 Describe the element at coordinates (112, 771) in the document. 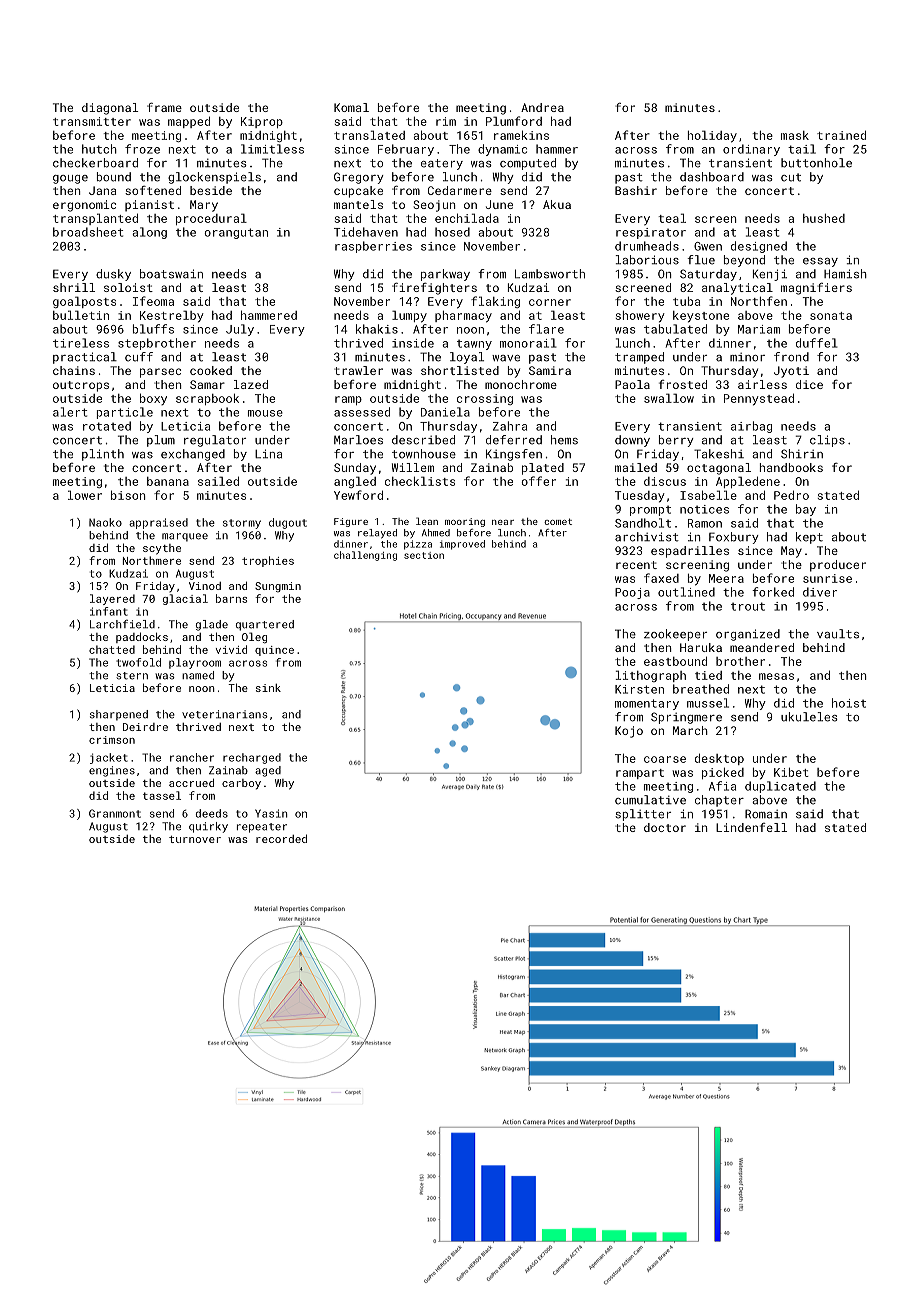

I see `engines` at that location.
